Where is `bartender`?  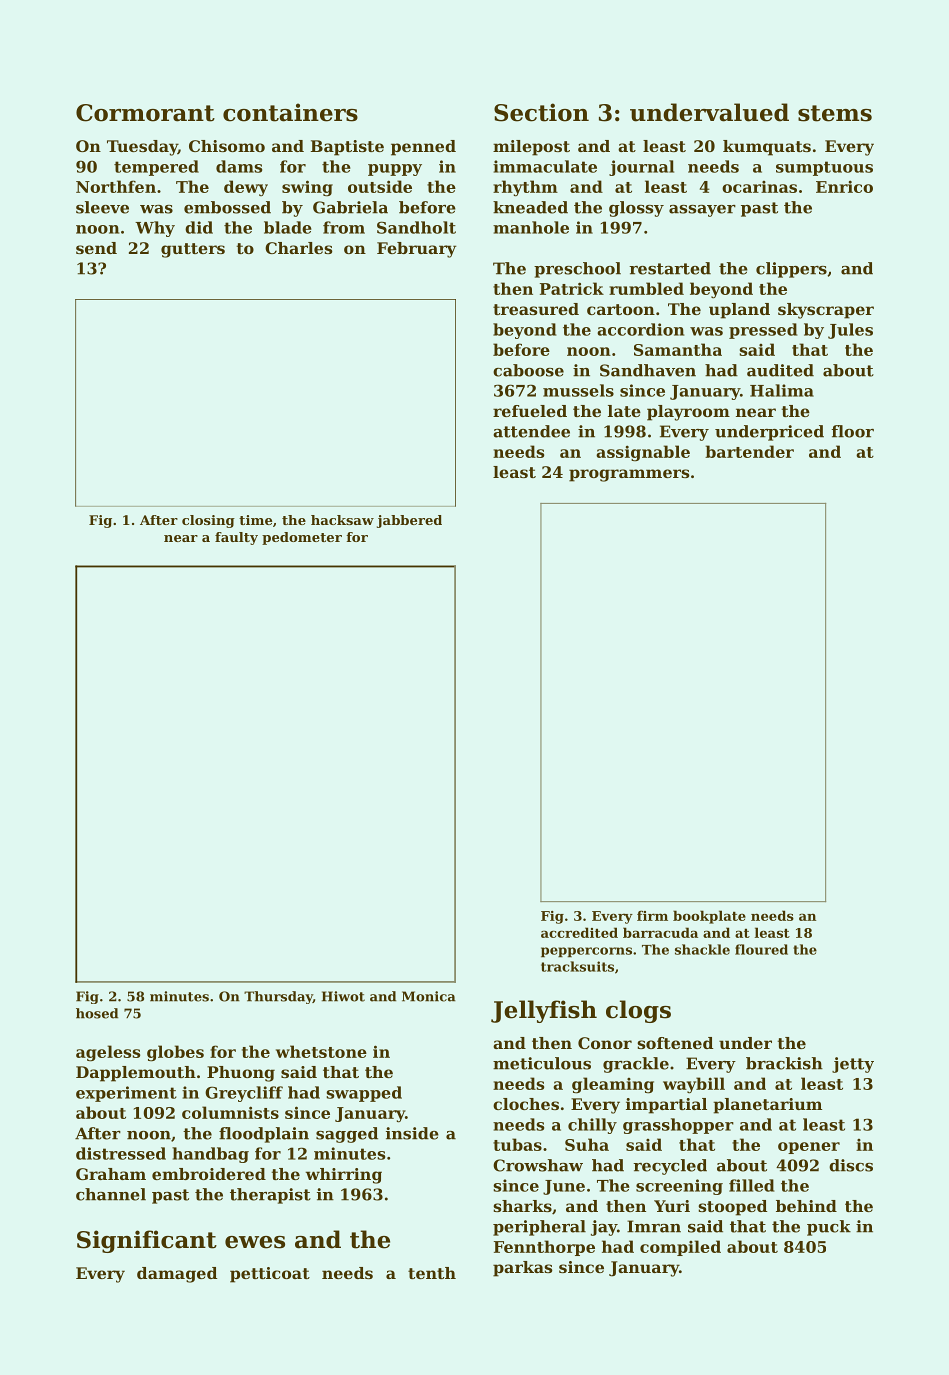 bartender is located at coordinates (749, 451).
